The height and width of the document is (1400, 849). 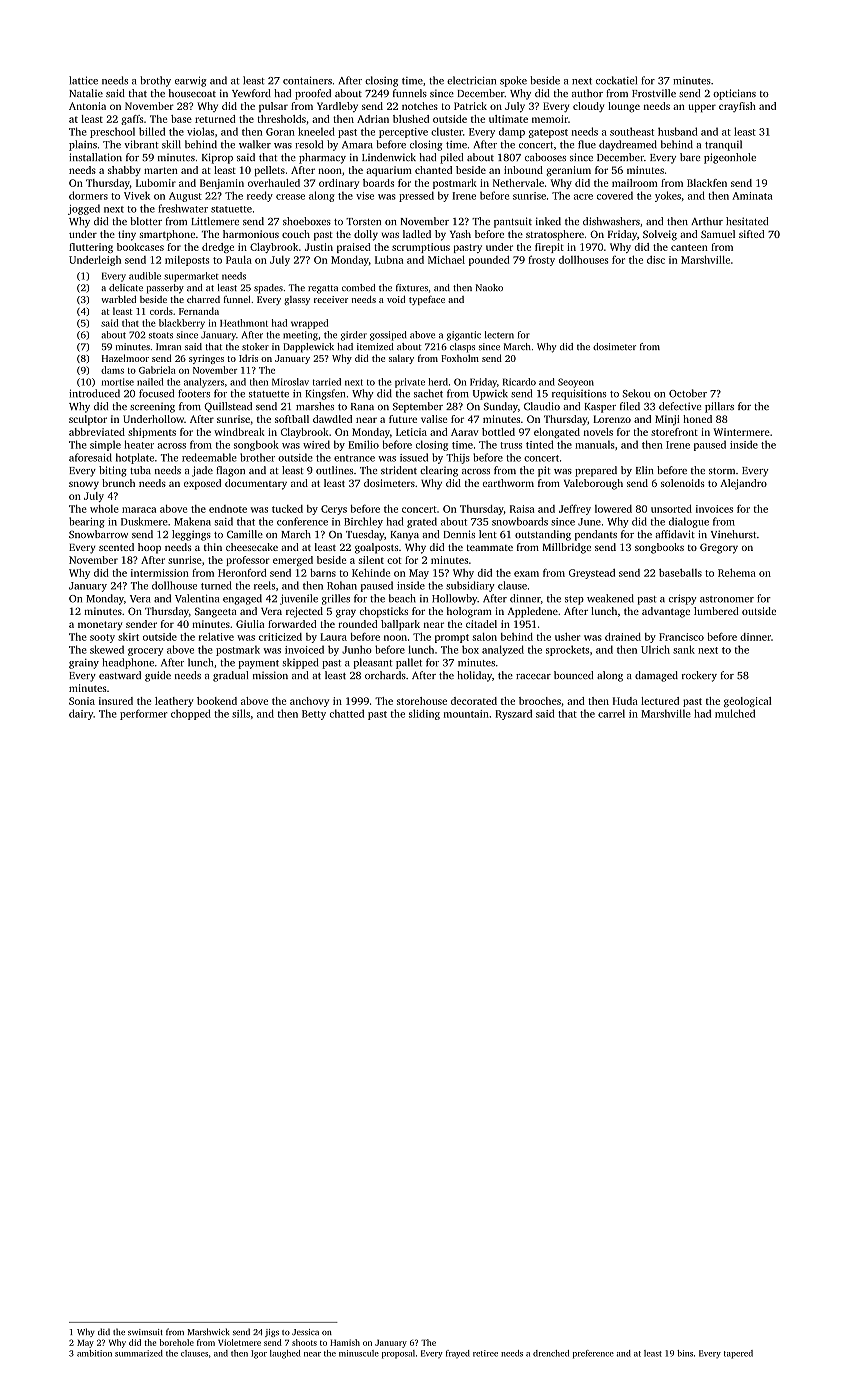 I want to click on Sangeeta, so click(x=216, y=612).
